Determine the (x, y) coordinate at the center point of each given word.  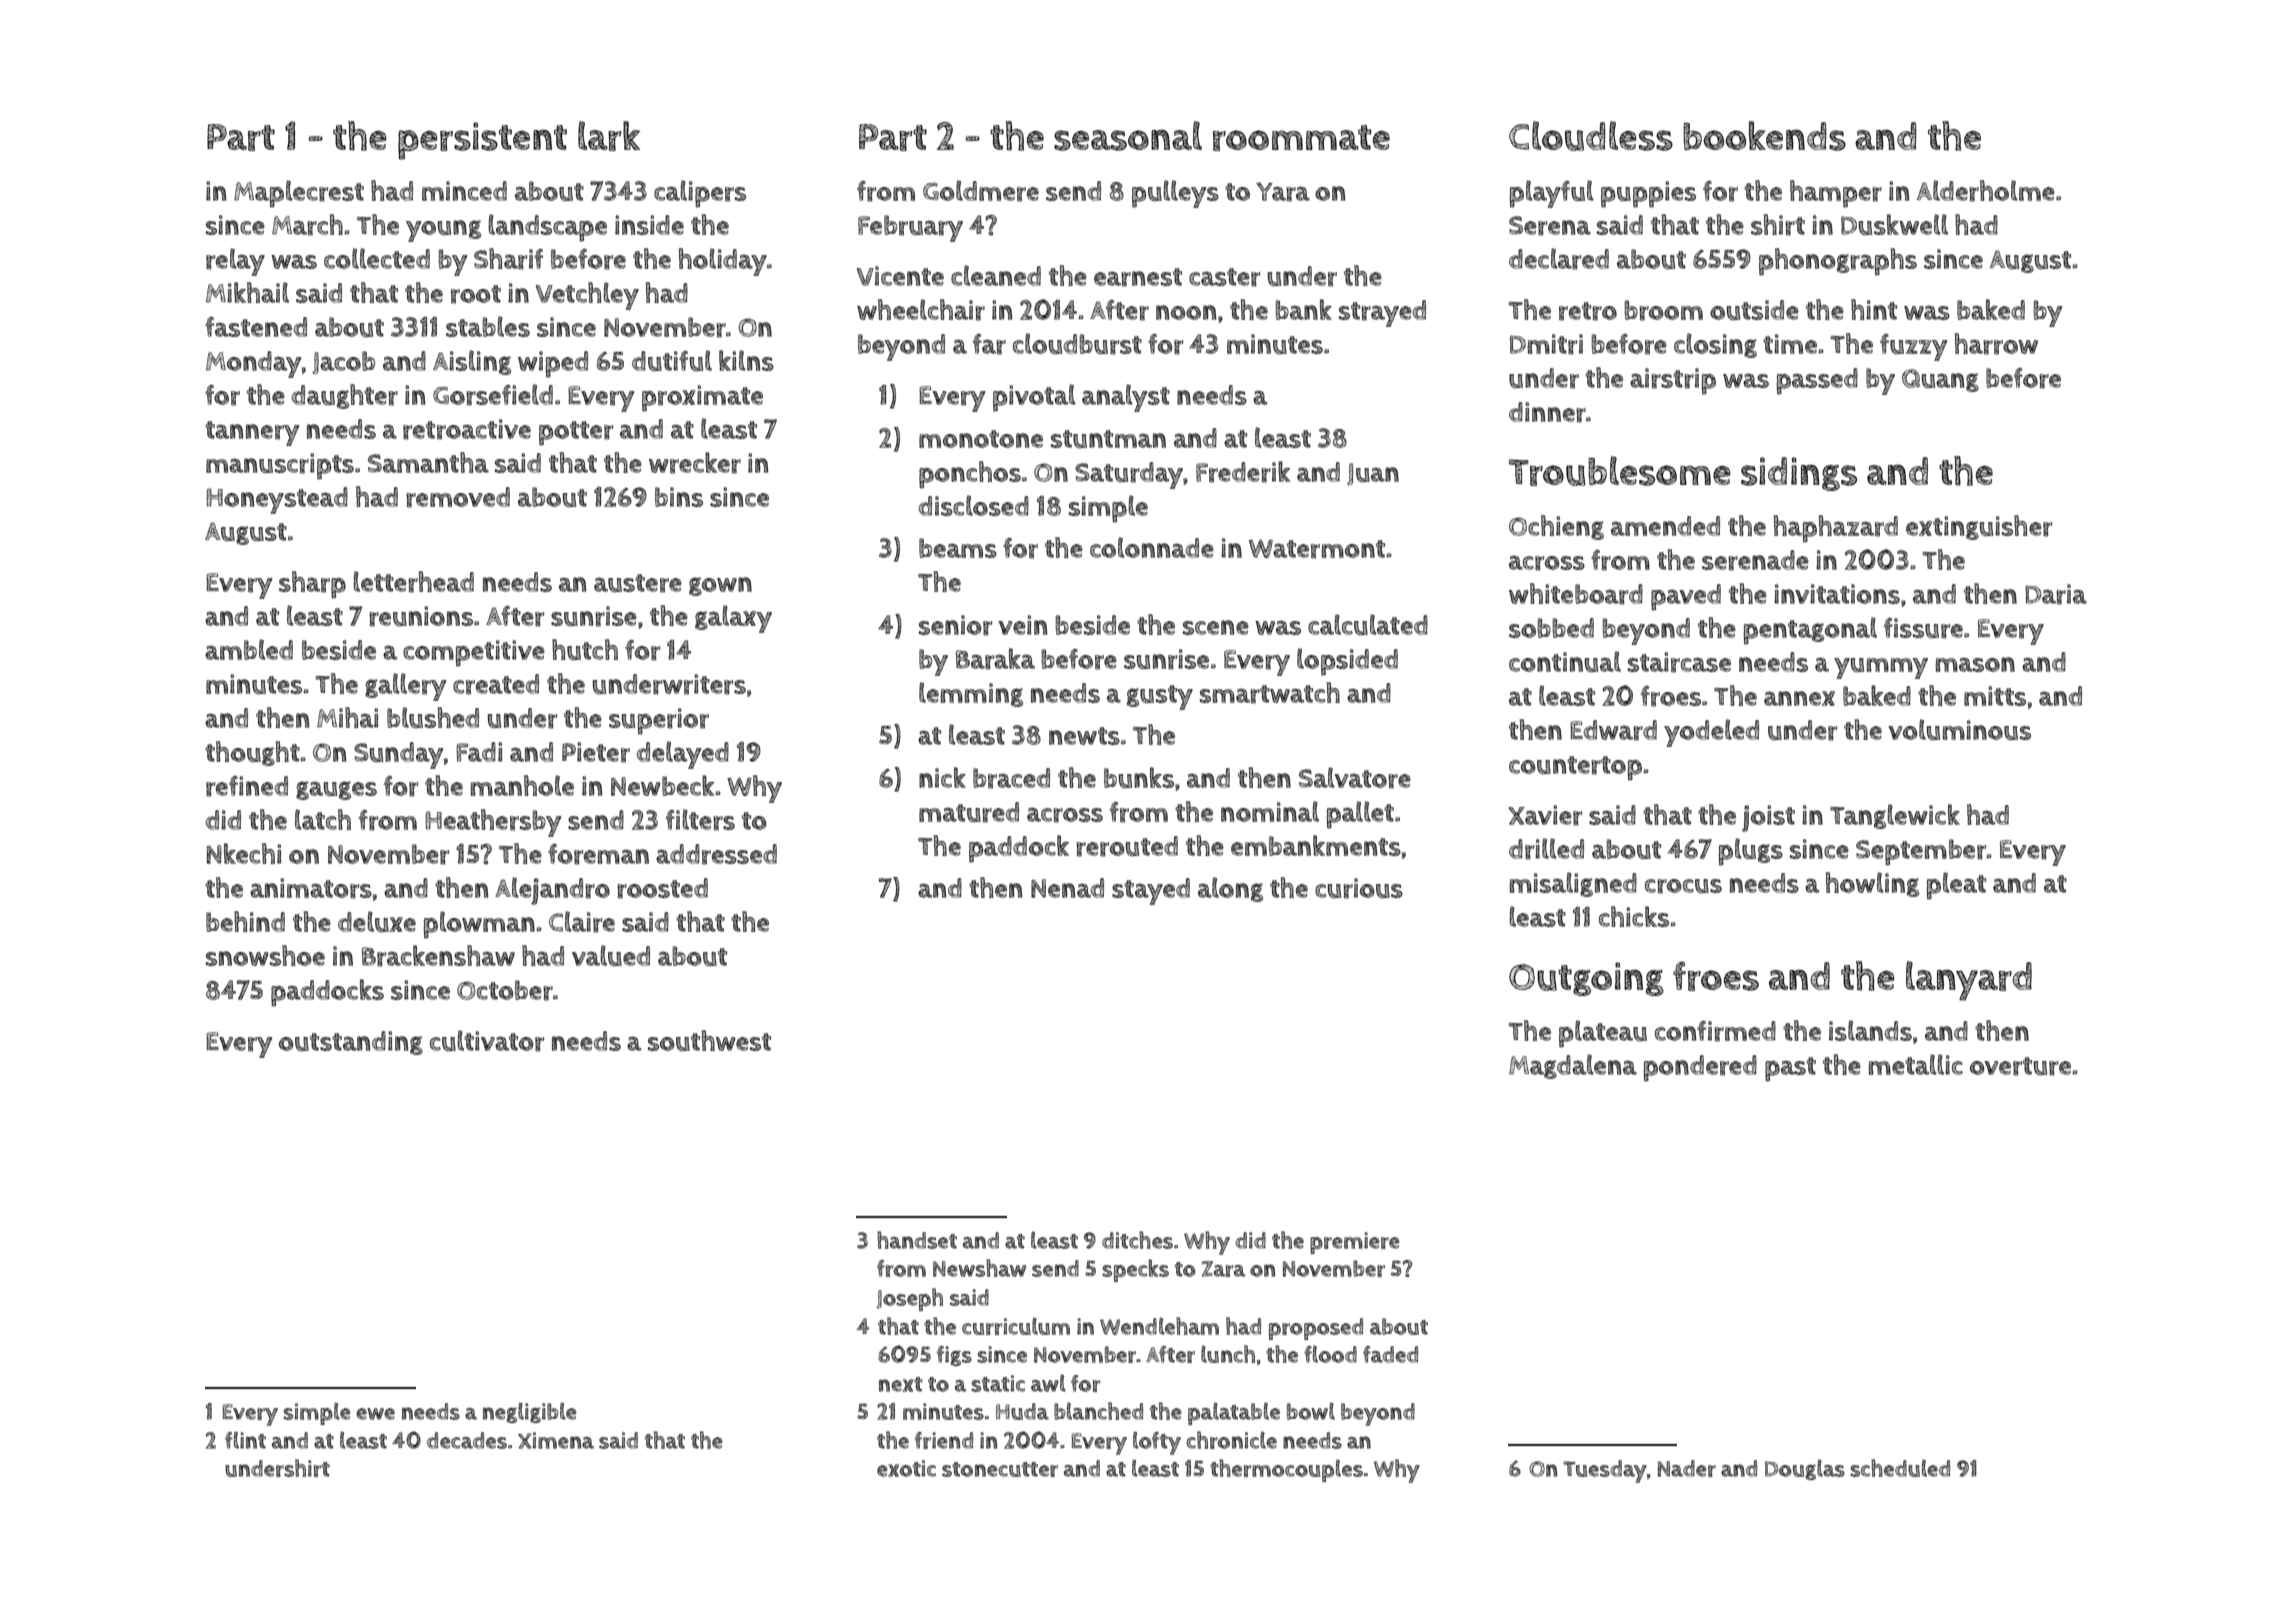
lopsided (1347, 662)
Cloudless (1591, 136)
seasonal (1128, 136)
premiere (1355, 1243)
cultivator (487, 1041)
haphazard (1836, 529)
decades (467, 1440)
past (1790, 1069)
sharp (312, 585)
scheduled (1900, 1468)
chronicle (1231, 1440)
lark (609, 136)
